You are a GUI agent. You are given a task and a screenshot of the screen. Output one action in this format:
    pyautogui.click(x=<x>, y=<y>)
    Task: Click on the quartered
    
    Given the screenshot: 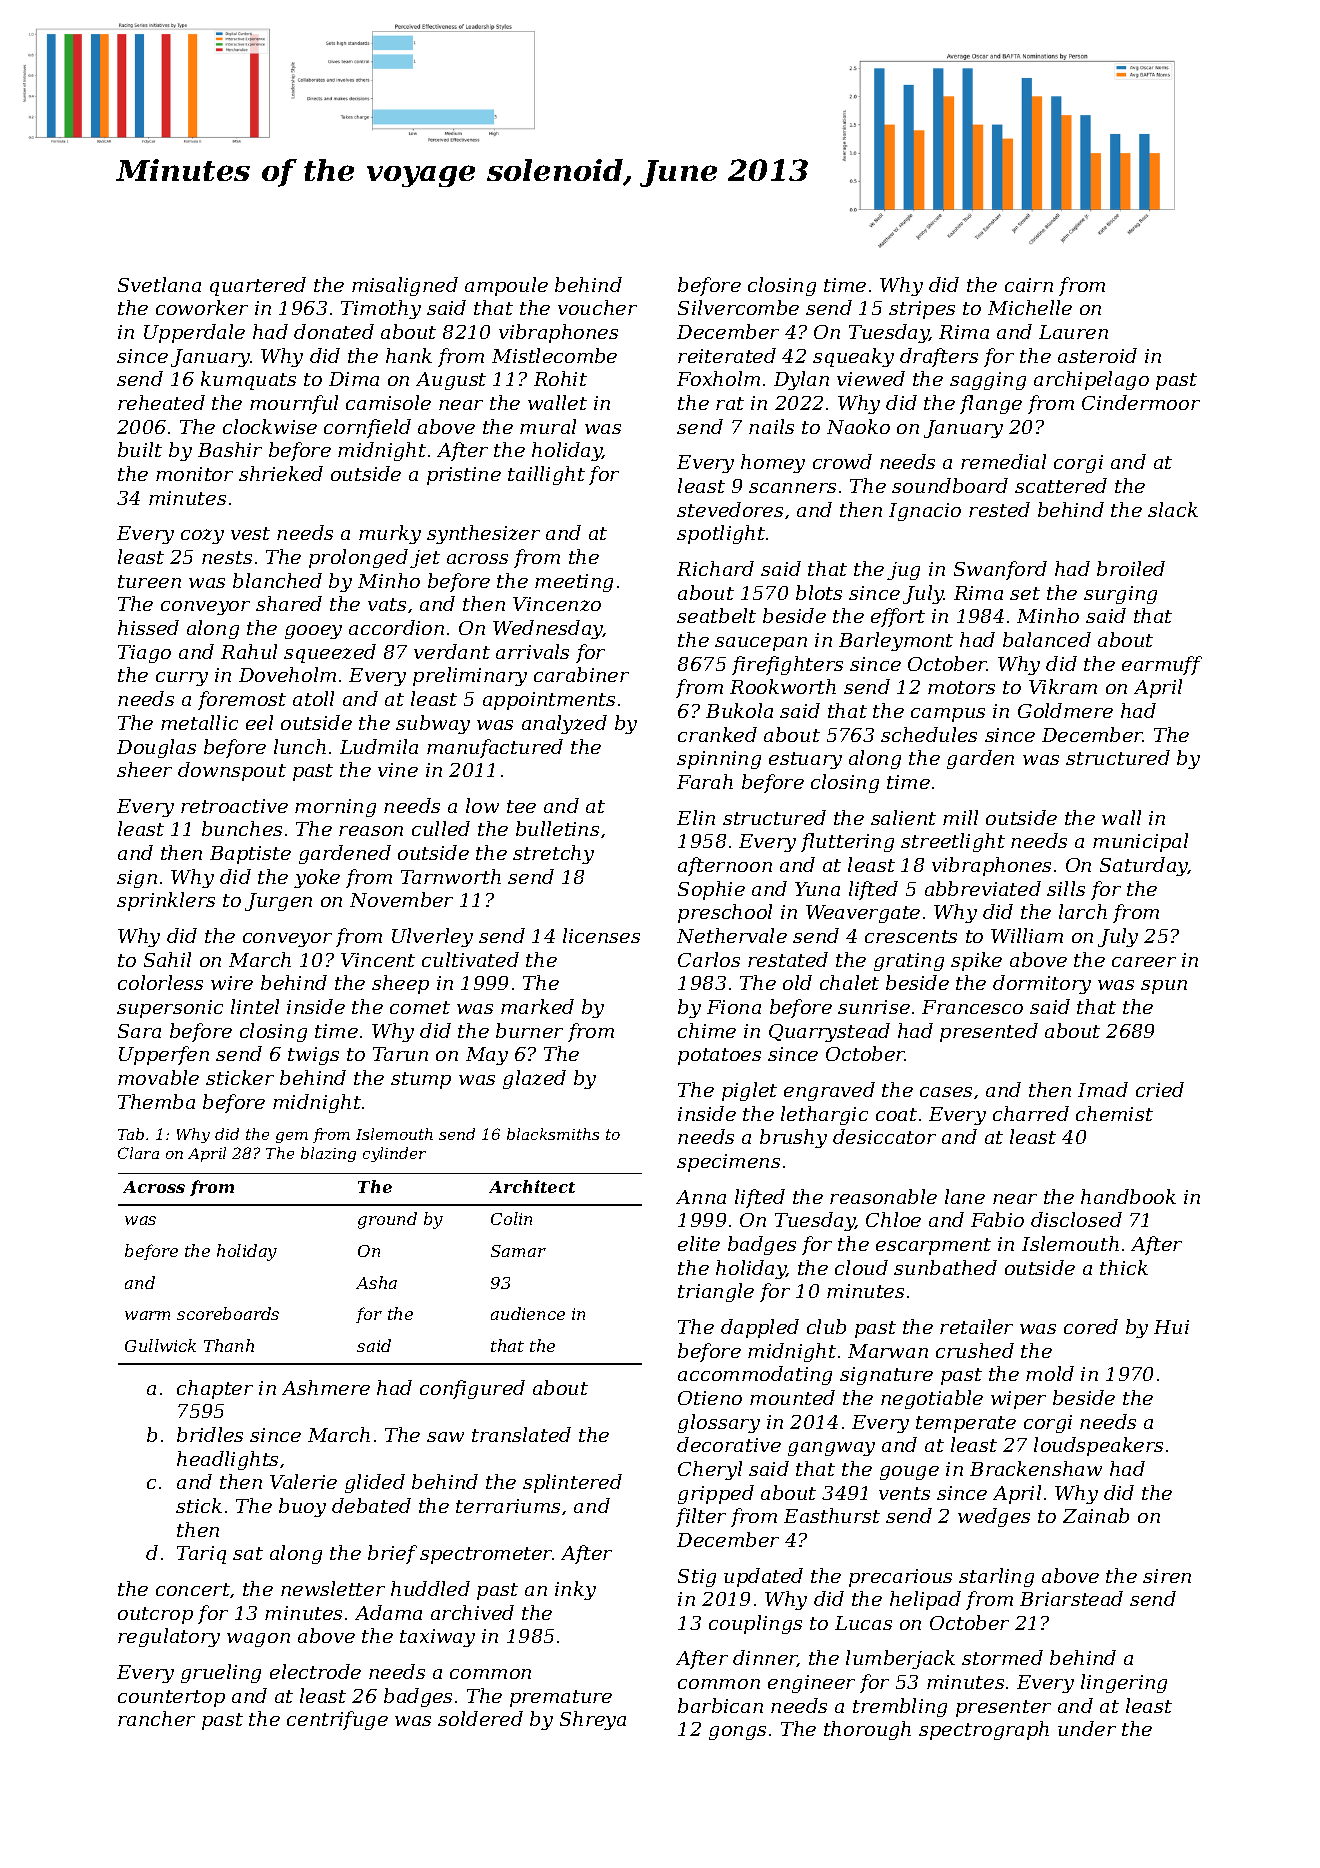 What is the action you would take?
    pyautogui.click(x=258, y=286)
